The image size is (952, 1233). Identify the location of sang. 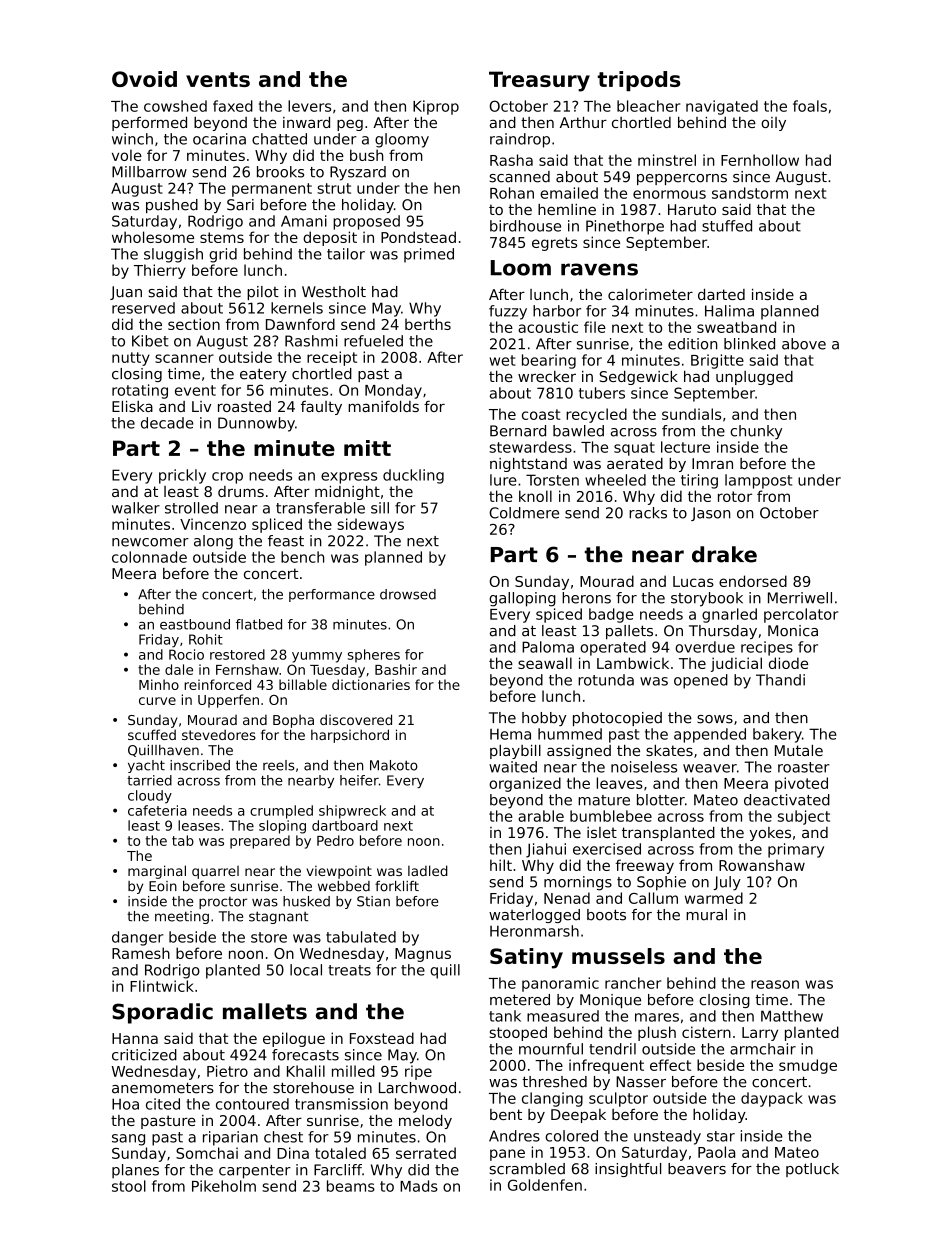
(128, 1140).
